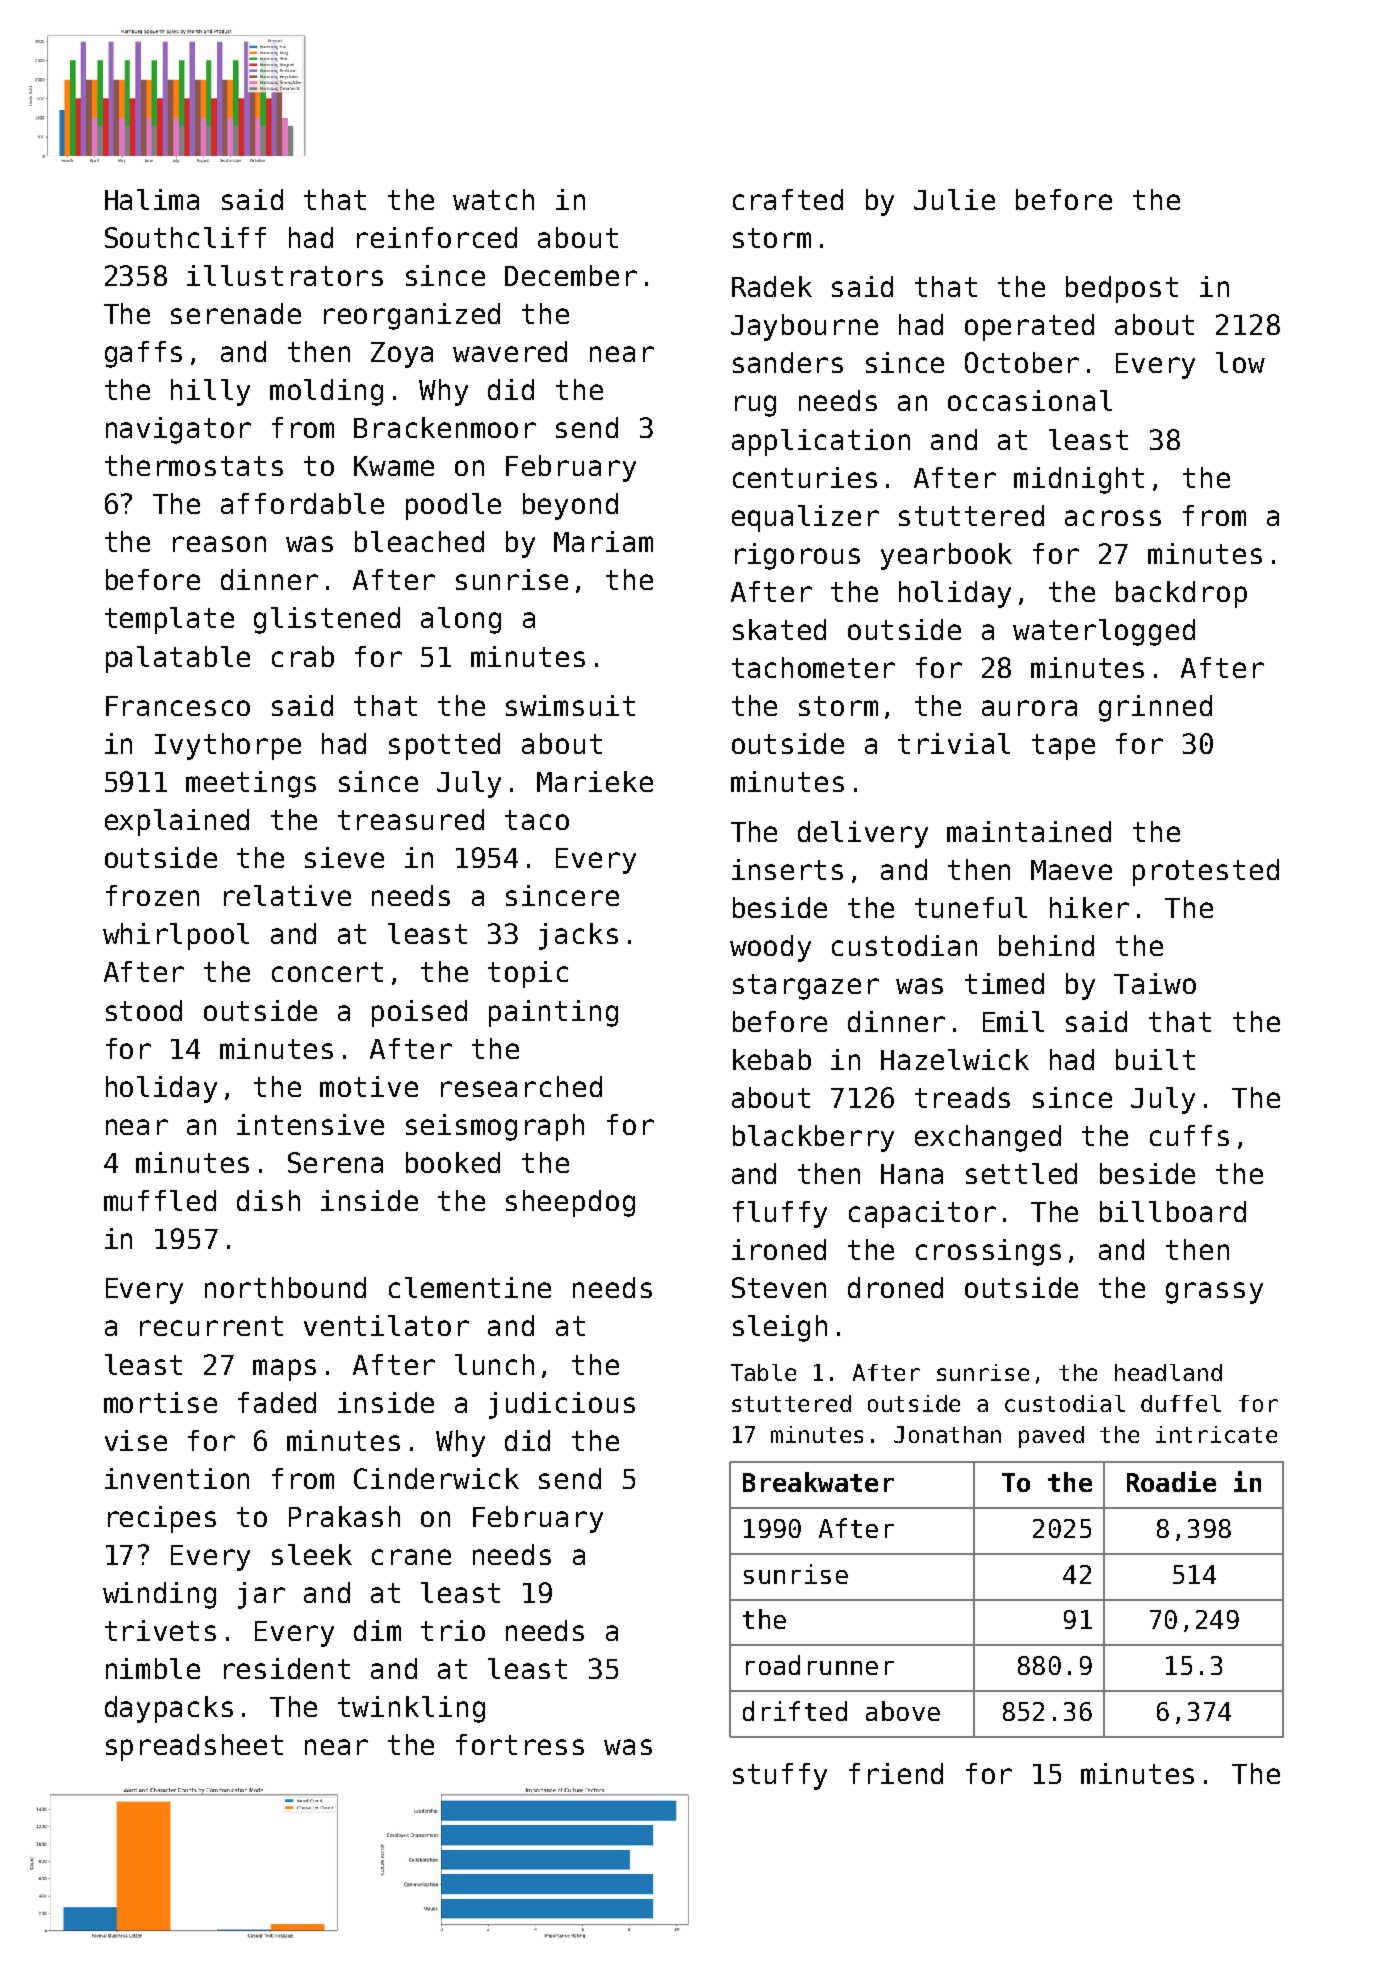  Describe the element at coordinates (1122, 289) in the image. I see `bedpost` at that location.
